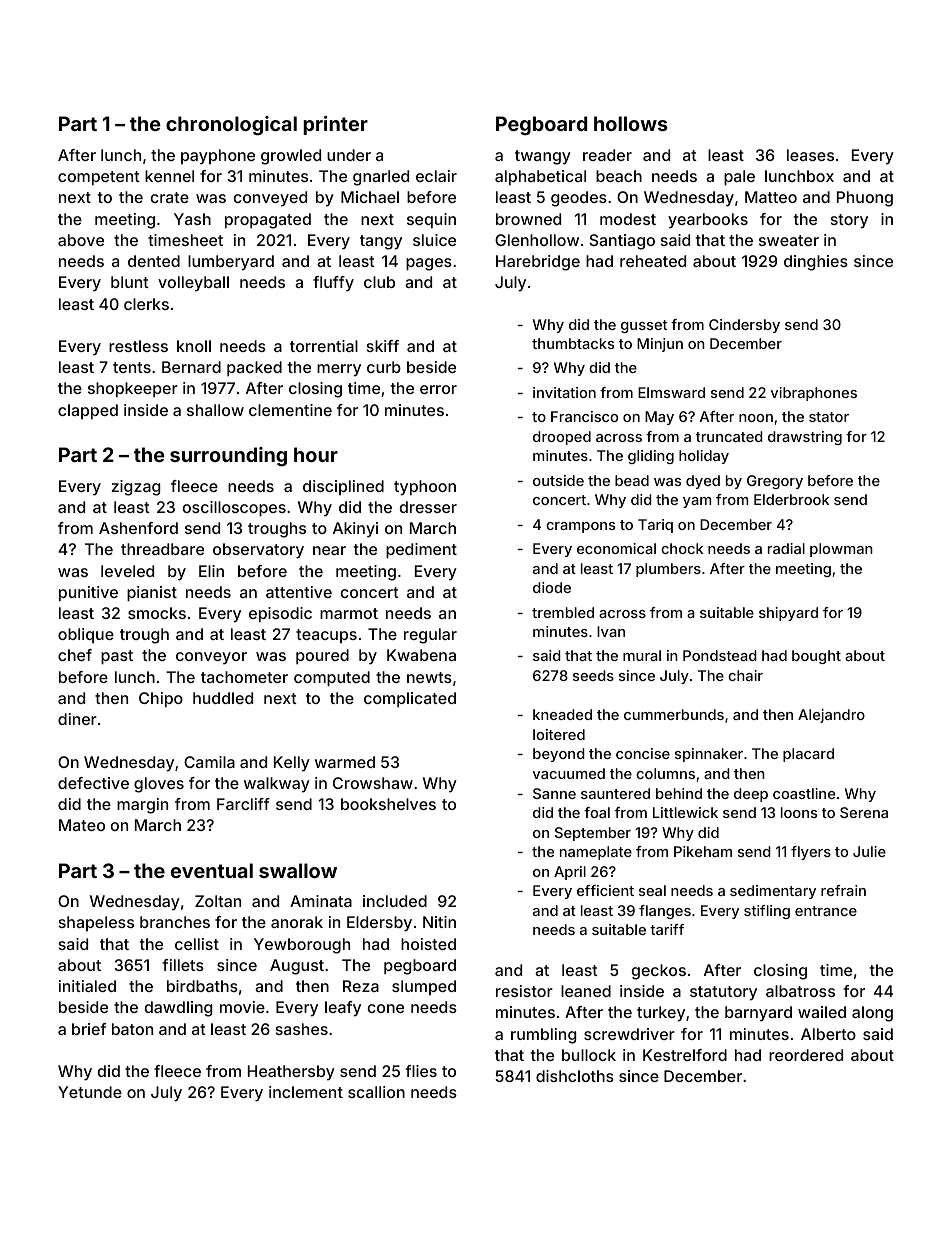 The image size is (952, 1233). I want to click on diode, so click(552, 587).
